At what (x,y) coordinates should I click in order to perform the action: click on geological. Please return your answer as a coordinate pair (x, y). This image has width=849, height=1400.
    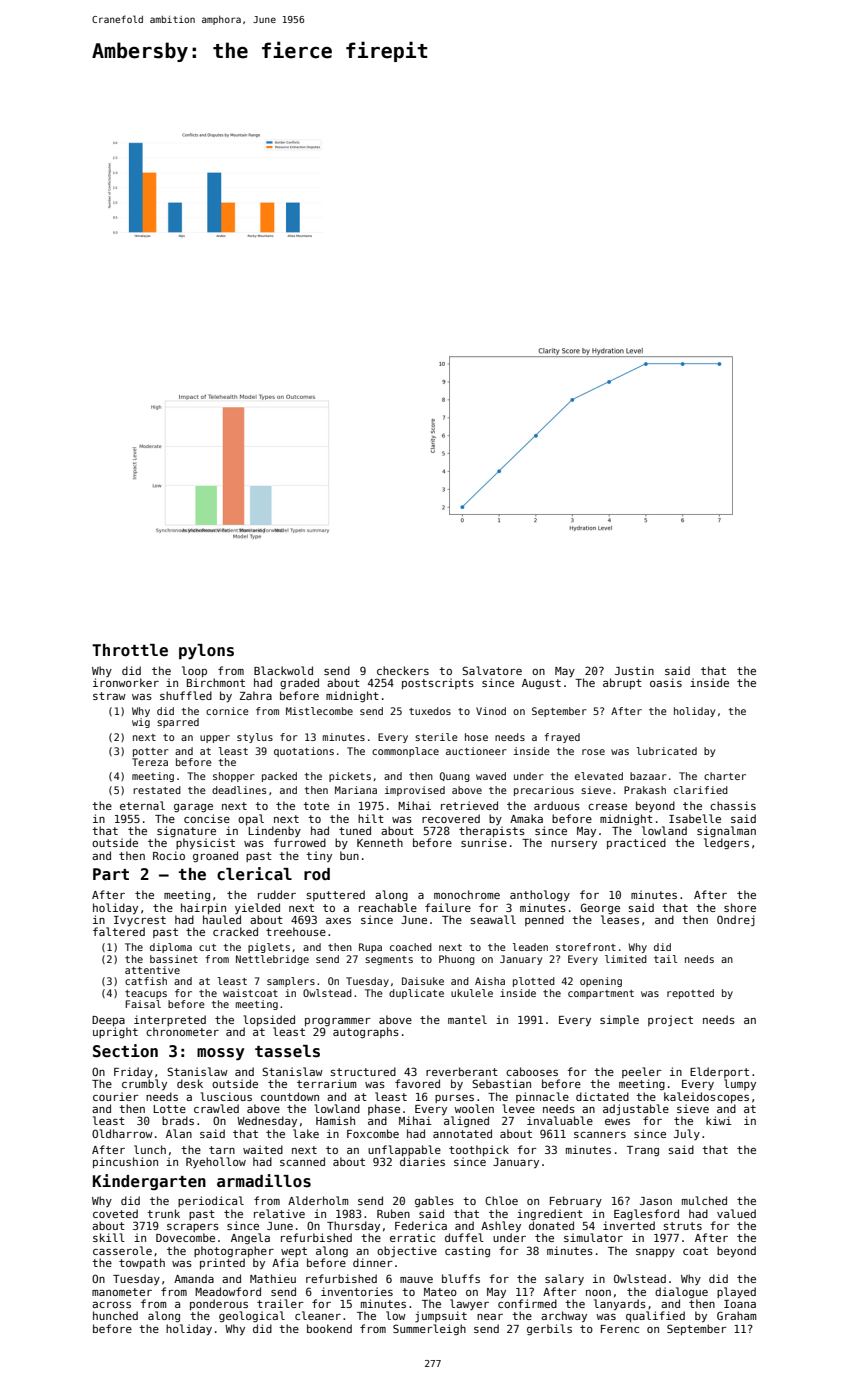
    Looking at the image, I should click on (252, 1316).
